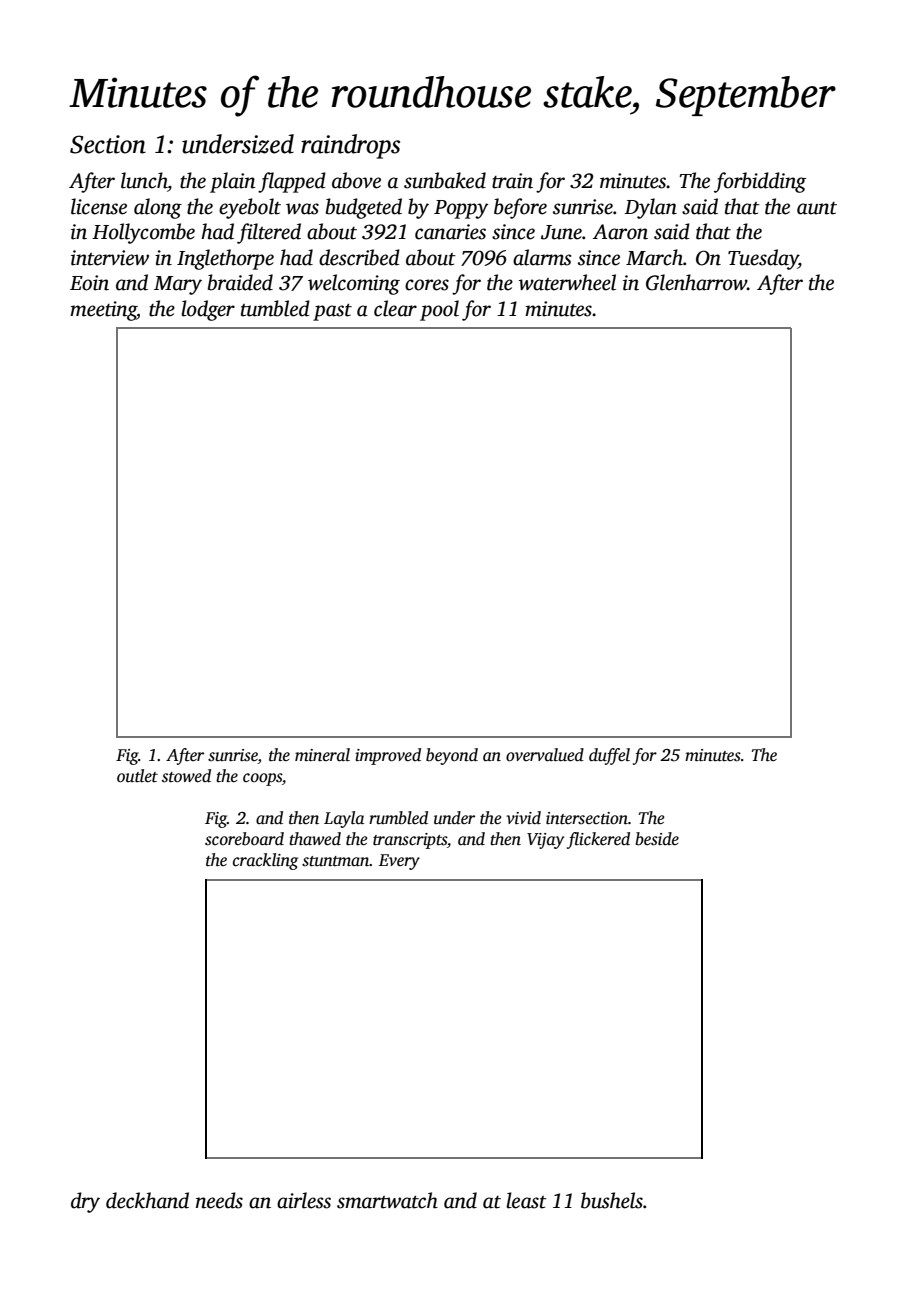 The height and width of the image is (1316, 908). Describe the element at coordinates (567, 282) in the image. I see `waterwheel` at that location.
